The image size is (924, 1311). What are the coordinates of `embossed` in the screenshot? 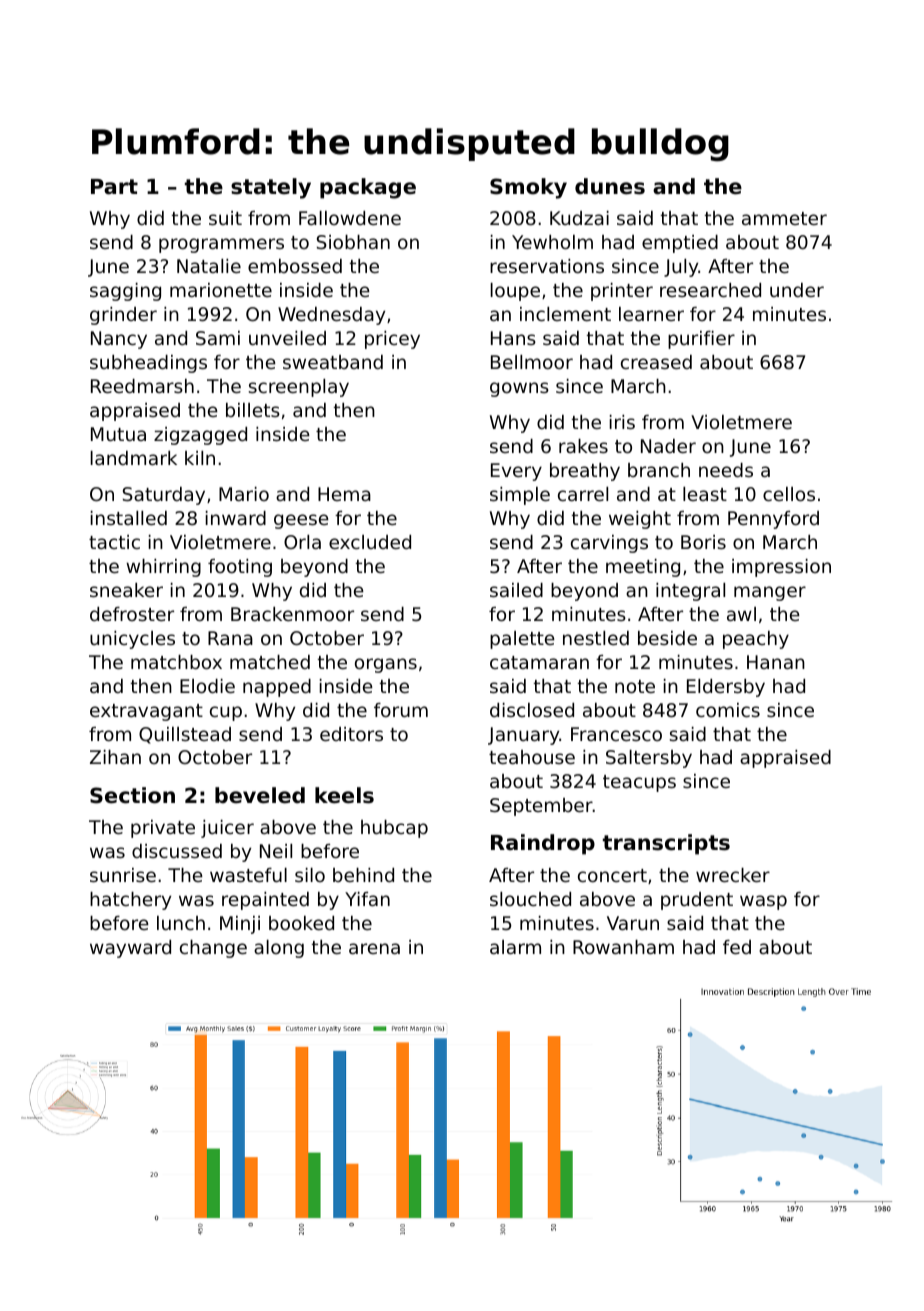 It's located at (295, 266).
